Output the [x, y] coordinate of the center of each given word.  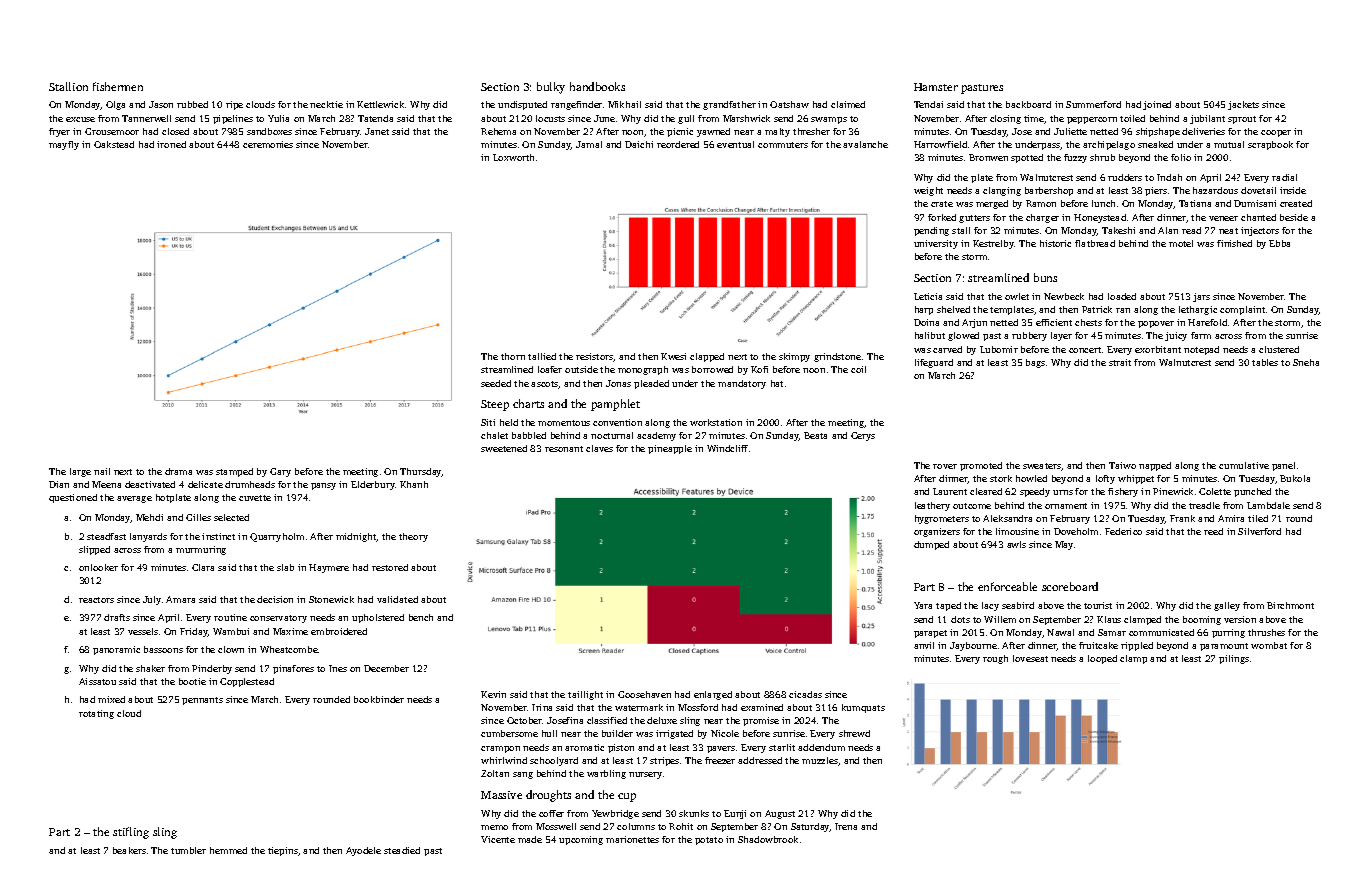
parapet [930, 634]
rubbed [192, 104]
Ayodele [363, 851]
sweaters [1042, 466]
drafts [117, 617]
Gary [280, 472]
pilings [1234, 659]
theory [413, 537]
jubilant [1207, 119]
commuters [783, 145]
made [530, 839]
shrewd [854, 733]
